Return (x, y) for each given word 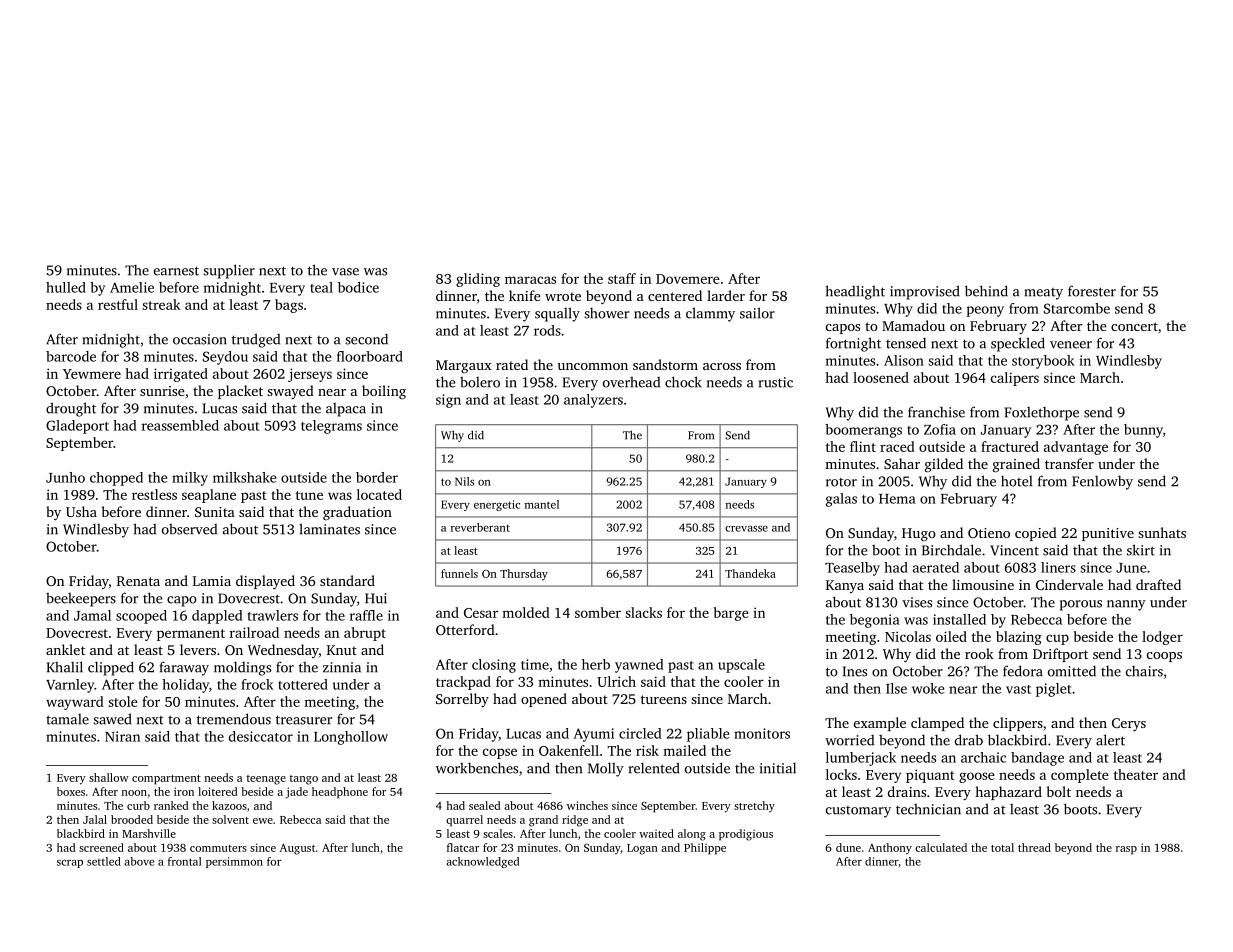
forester (1092, 291)
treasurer (304, 720)
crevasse (746, 529)
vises (917, 602)
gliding (478, 280)
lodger (1162, 638)
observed (189, 529)
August (297, 849)
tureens (664, 699)
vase (345, 272)
